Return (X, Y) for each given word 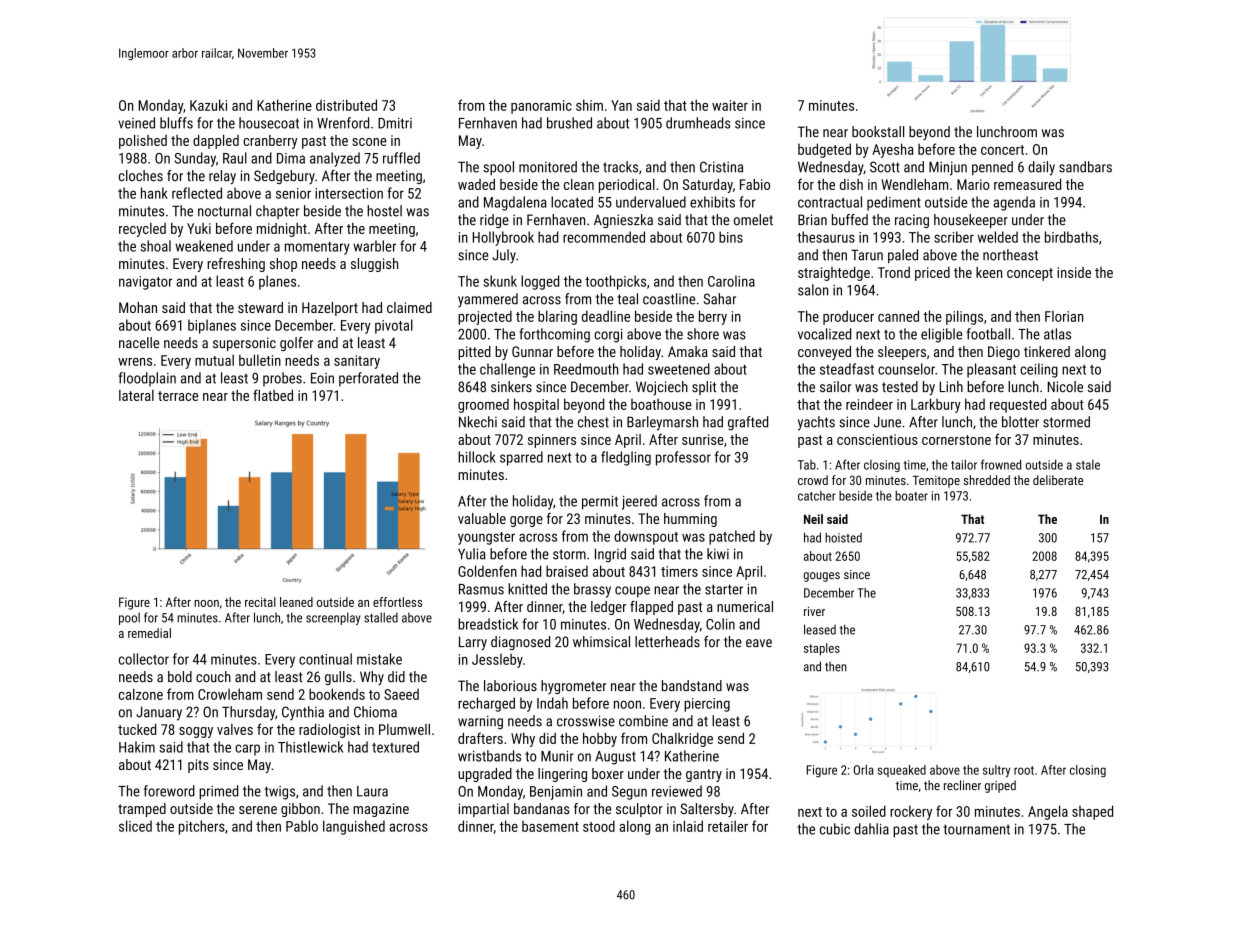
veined (136, 123)
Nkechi (478, 422)
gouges (821, 577)
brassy (592, 590)
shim (589, 105)
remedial (149, 633)
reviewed (677, 791)
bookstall (878, 132)
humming (690, 520)
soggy (196, 732)
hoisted (843, 538)
